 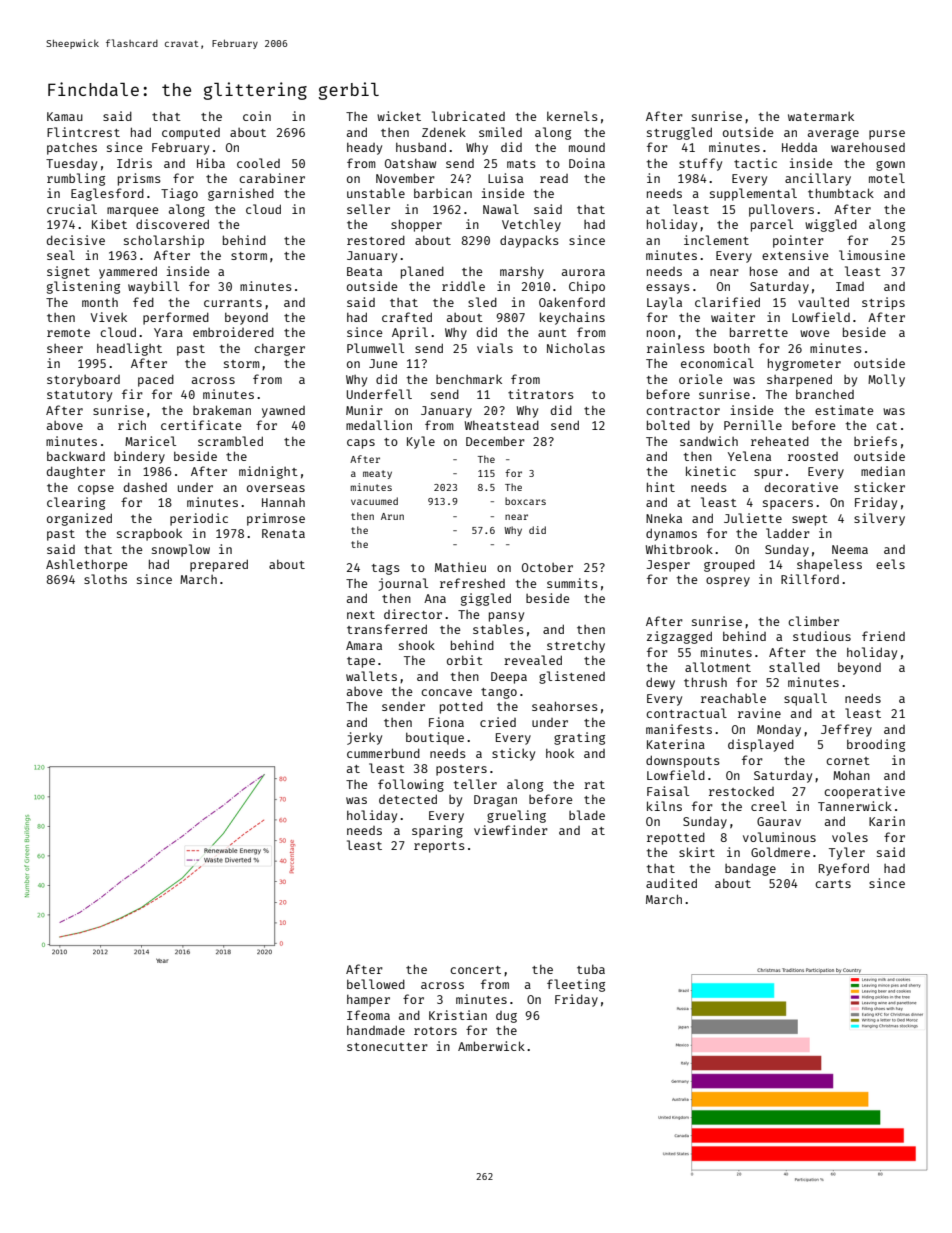 I want to click on cried, so click(x=498, y=722).
